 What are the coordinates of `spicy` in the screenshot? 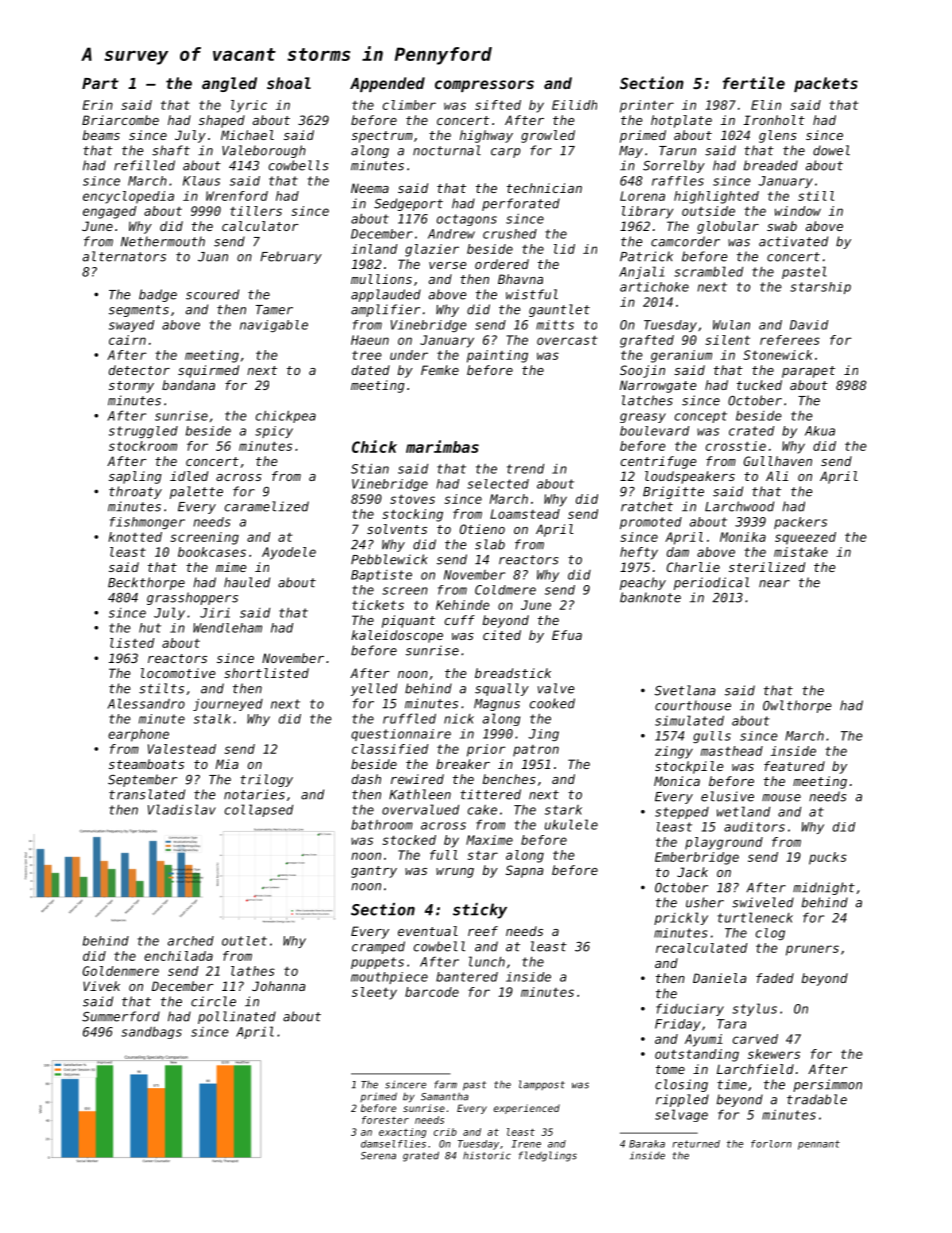 It's located at (274, 432).
